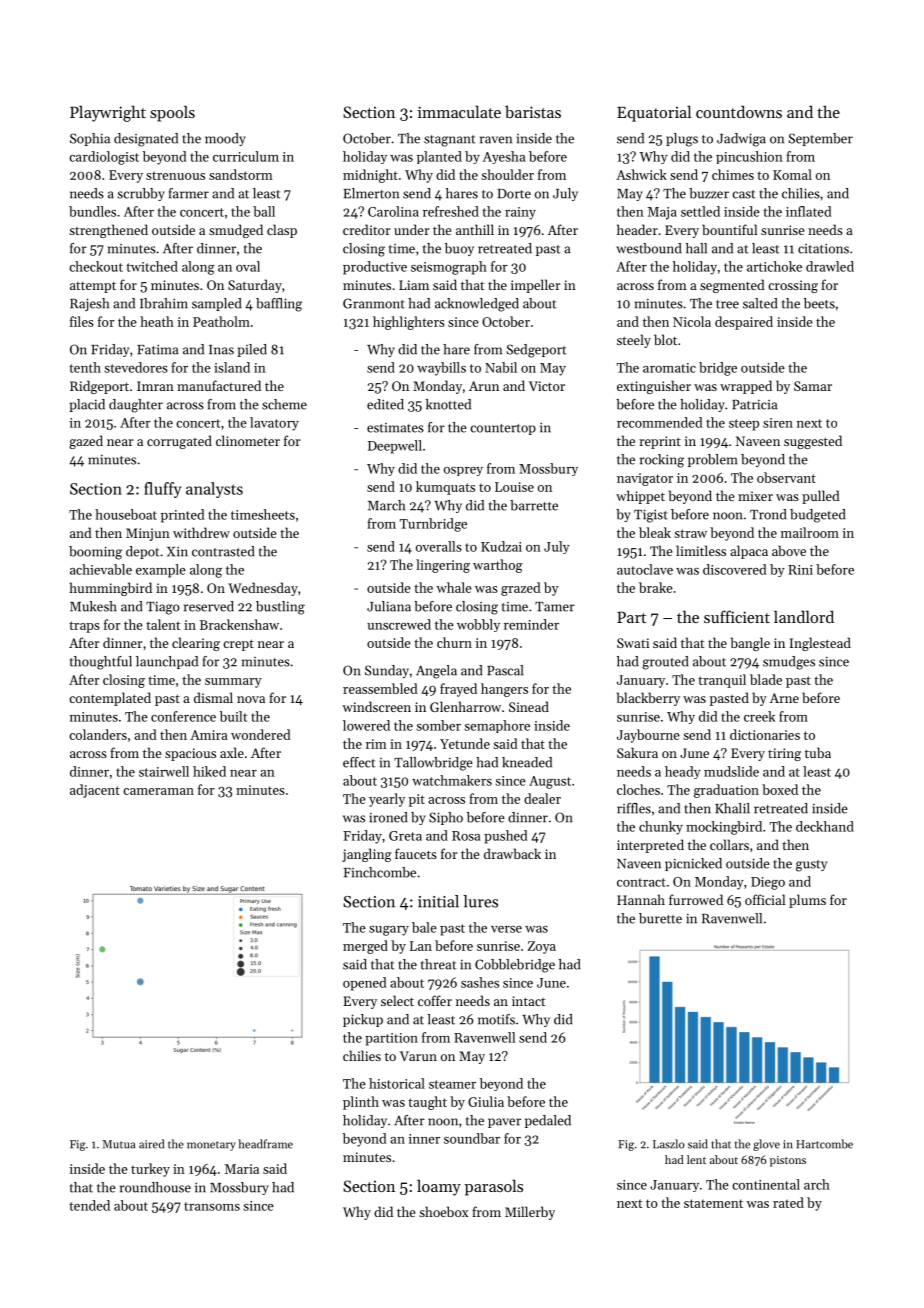 Image resolution: width=924 pixels, height=1308 pixels. What do you see at coordinates (784, 698) in the document?
I see `Arne` at bounding box center [784, 698].
